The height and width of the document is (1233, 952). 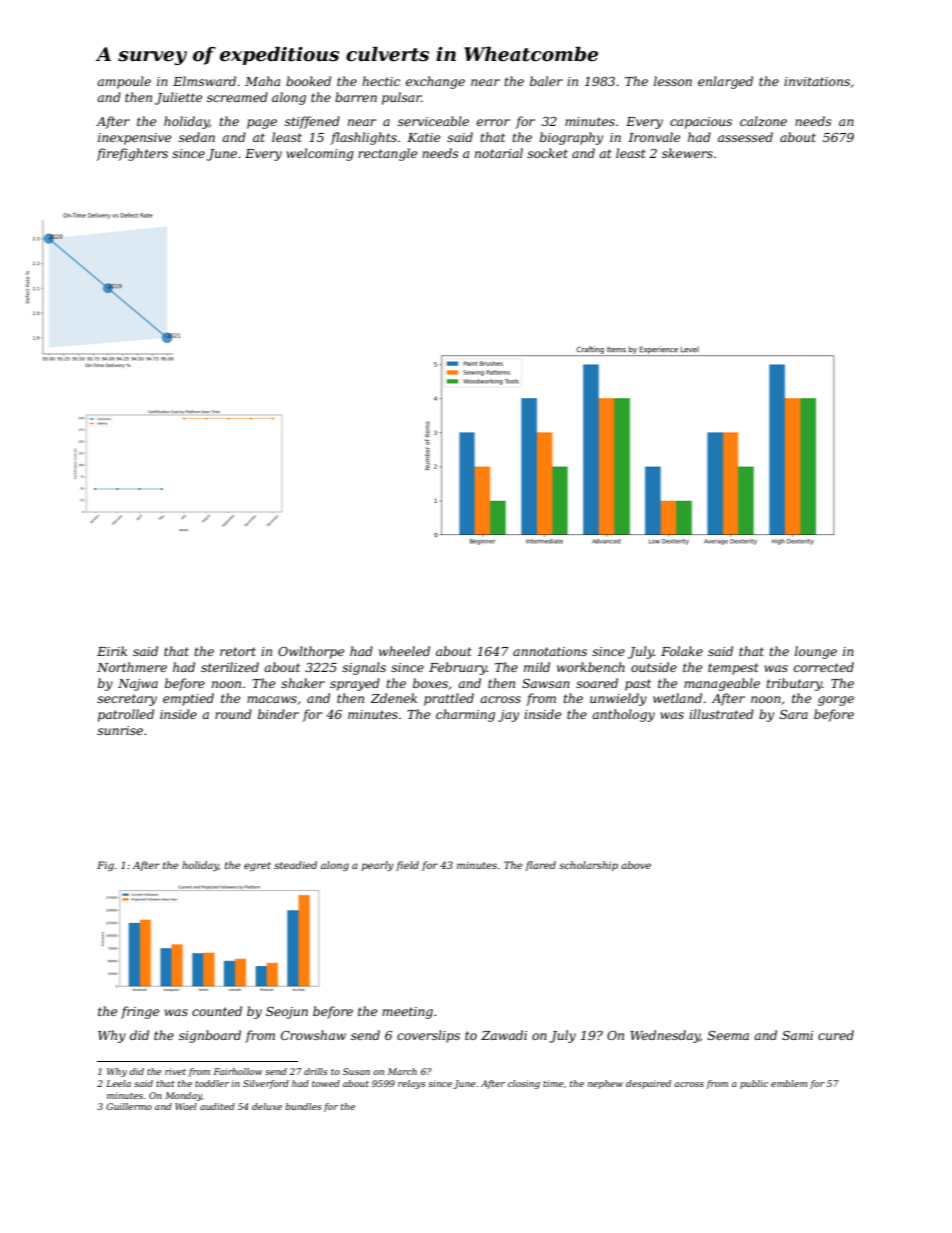 What do you see at coordinates (387, 154) in the document?
I see `rectangle` at bounding box center [387, 154].
